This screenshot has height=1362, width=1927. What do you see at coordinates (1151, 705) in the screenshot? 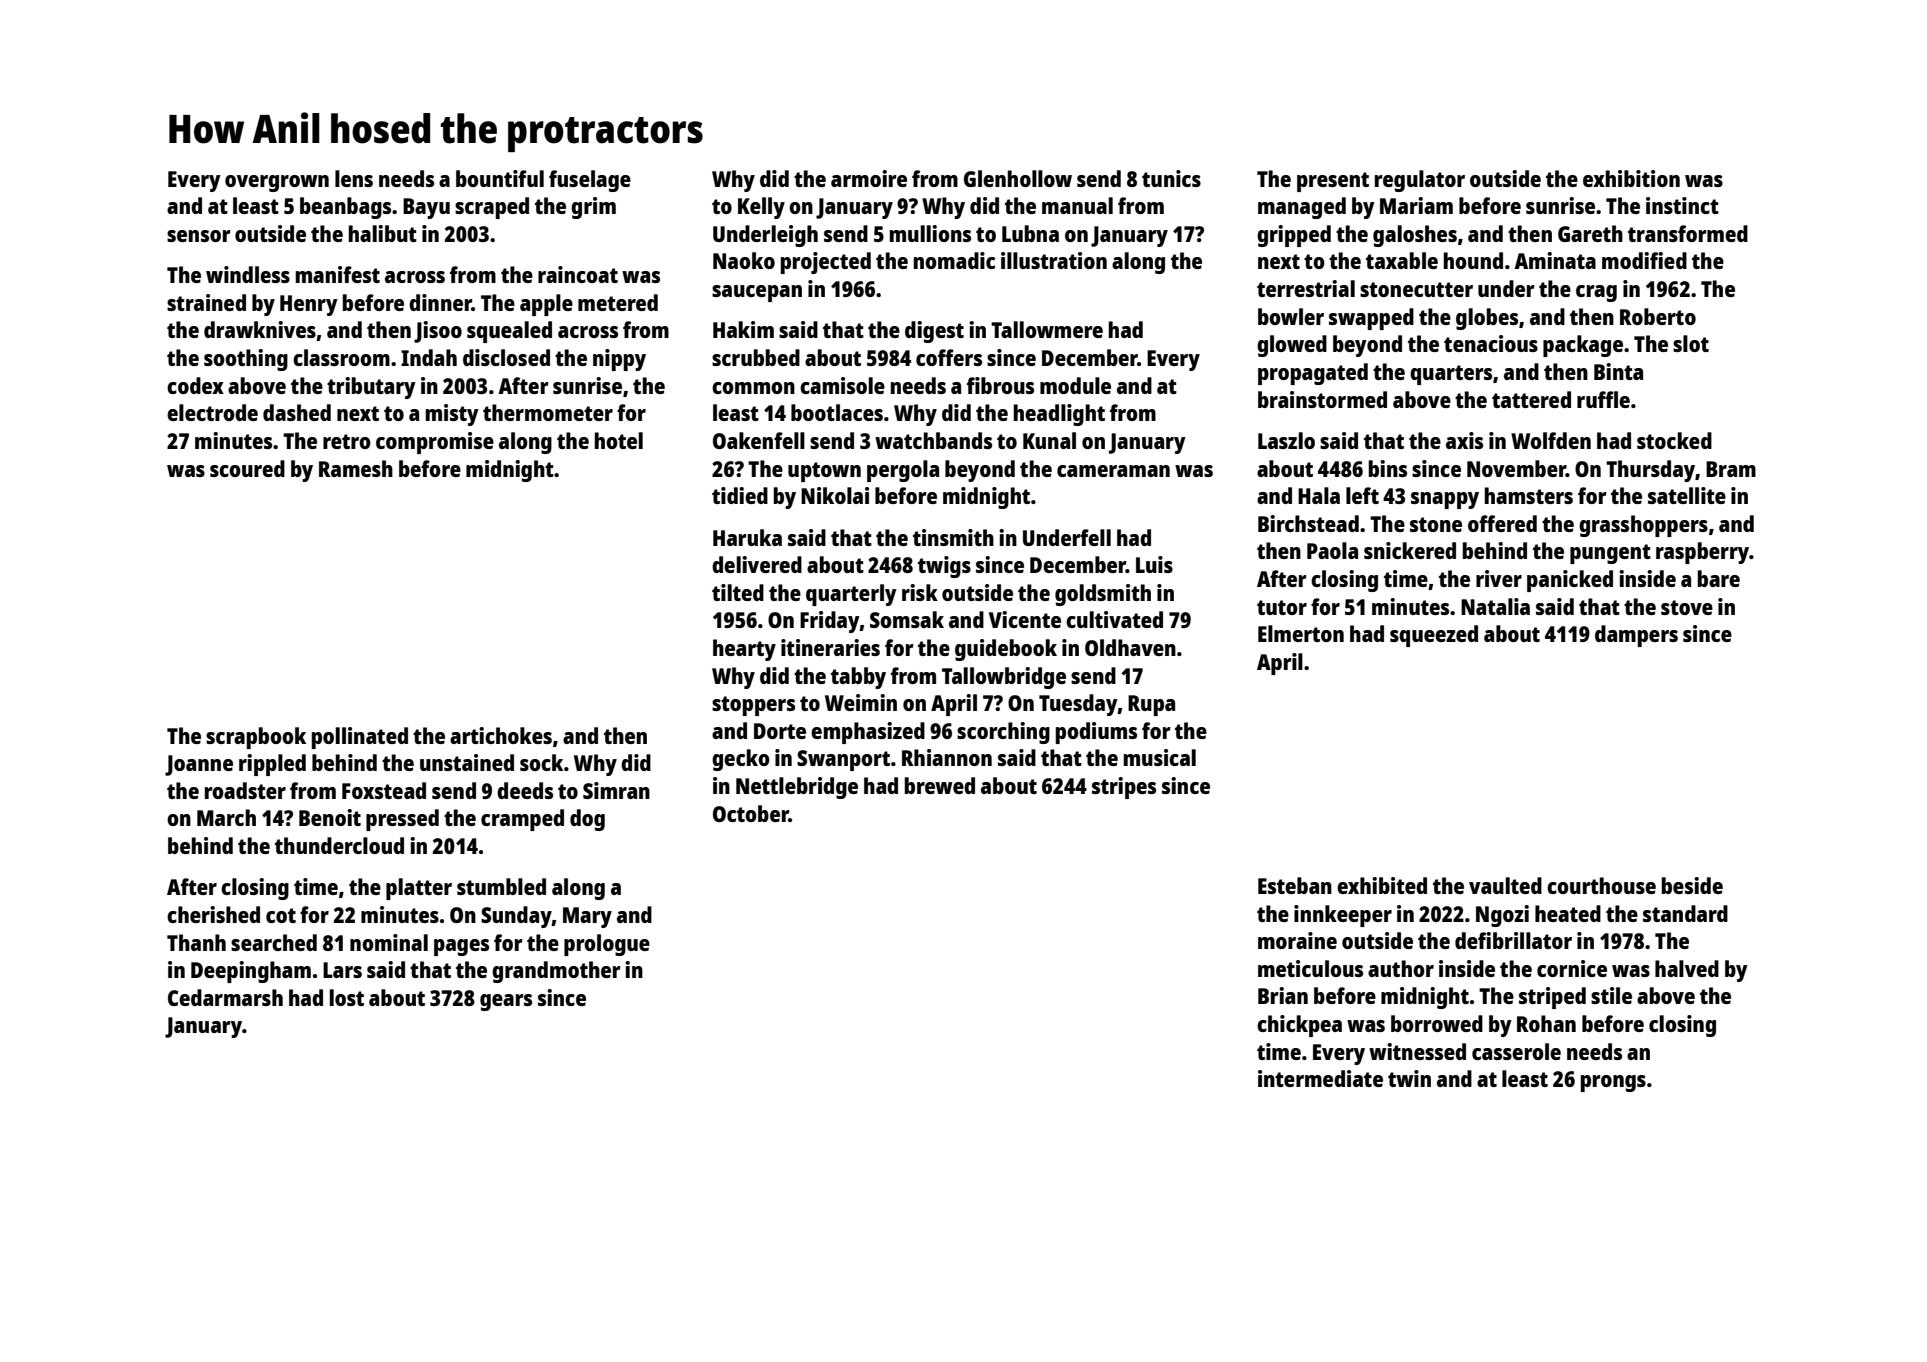
I see `Rupa` at bounding box center [1151, 705].
